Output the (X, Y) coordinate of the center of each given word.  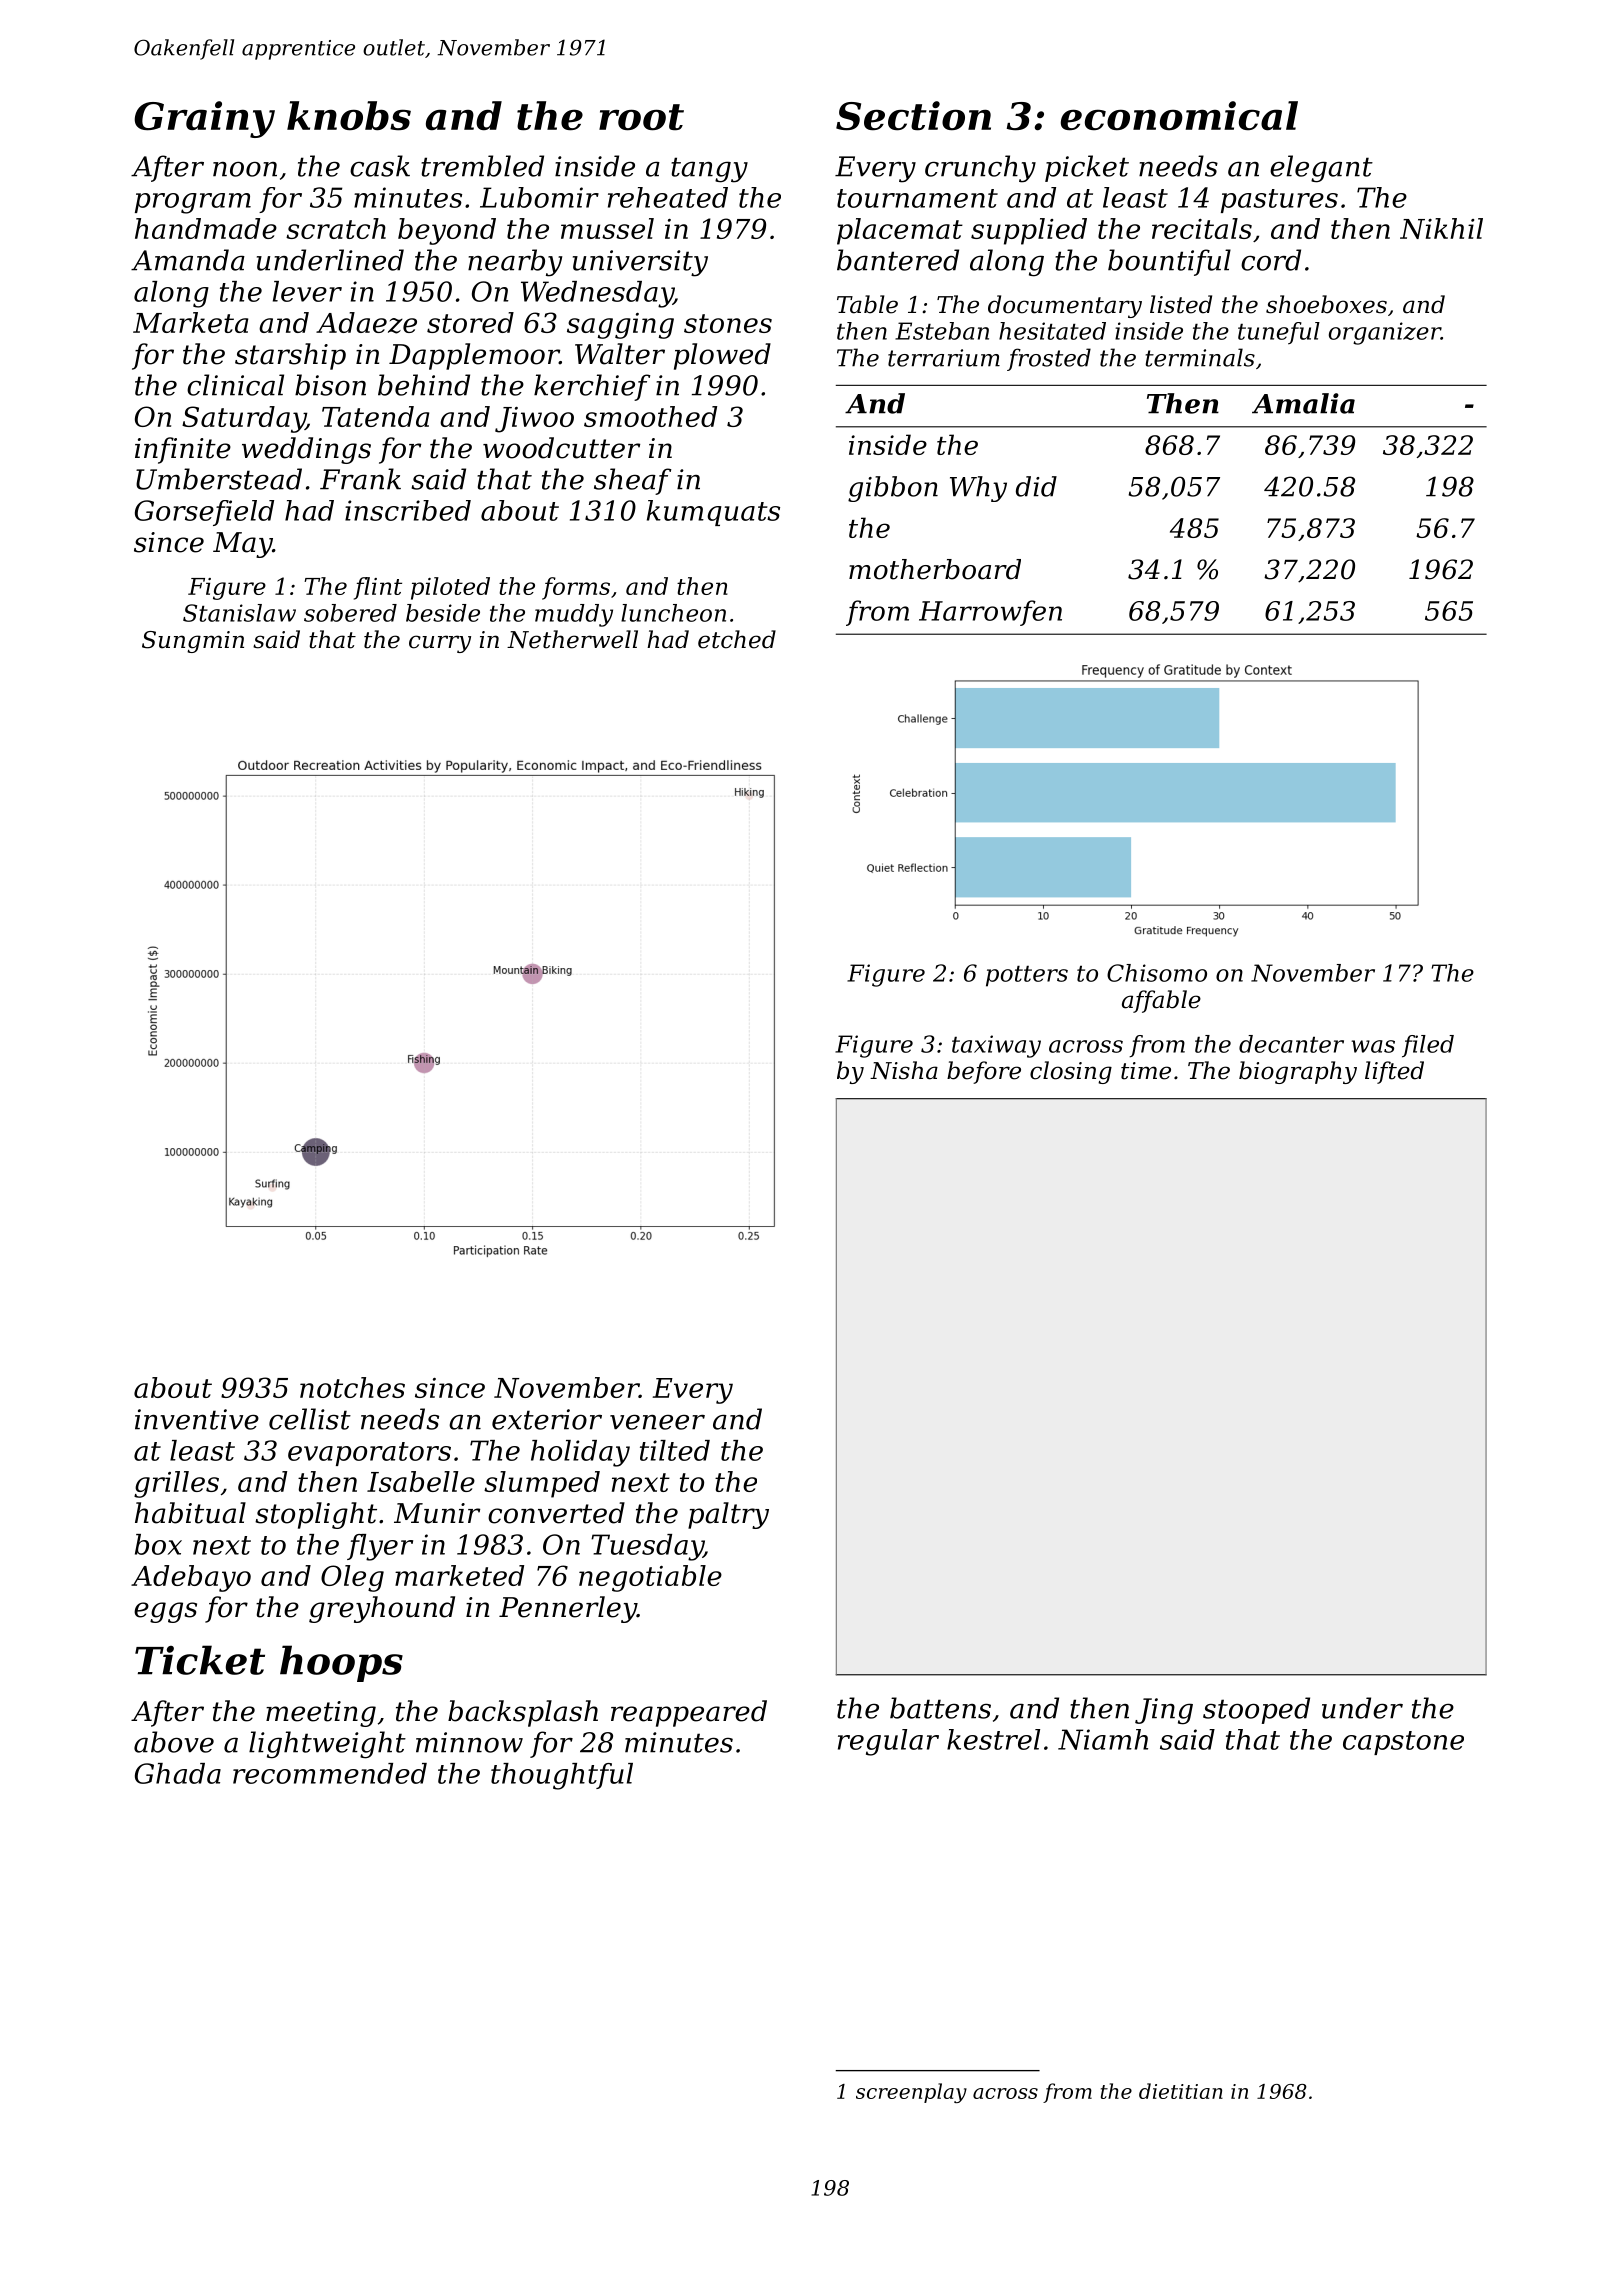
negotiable (650, 1578)
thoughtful (562, 1776)
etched (737, 639)
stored (470, 322)
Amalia (1303, 403)
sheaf (632, 481)
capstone (1403, 1743)
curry (440, 644)
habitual (190, 1513)
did (1036, 486)
